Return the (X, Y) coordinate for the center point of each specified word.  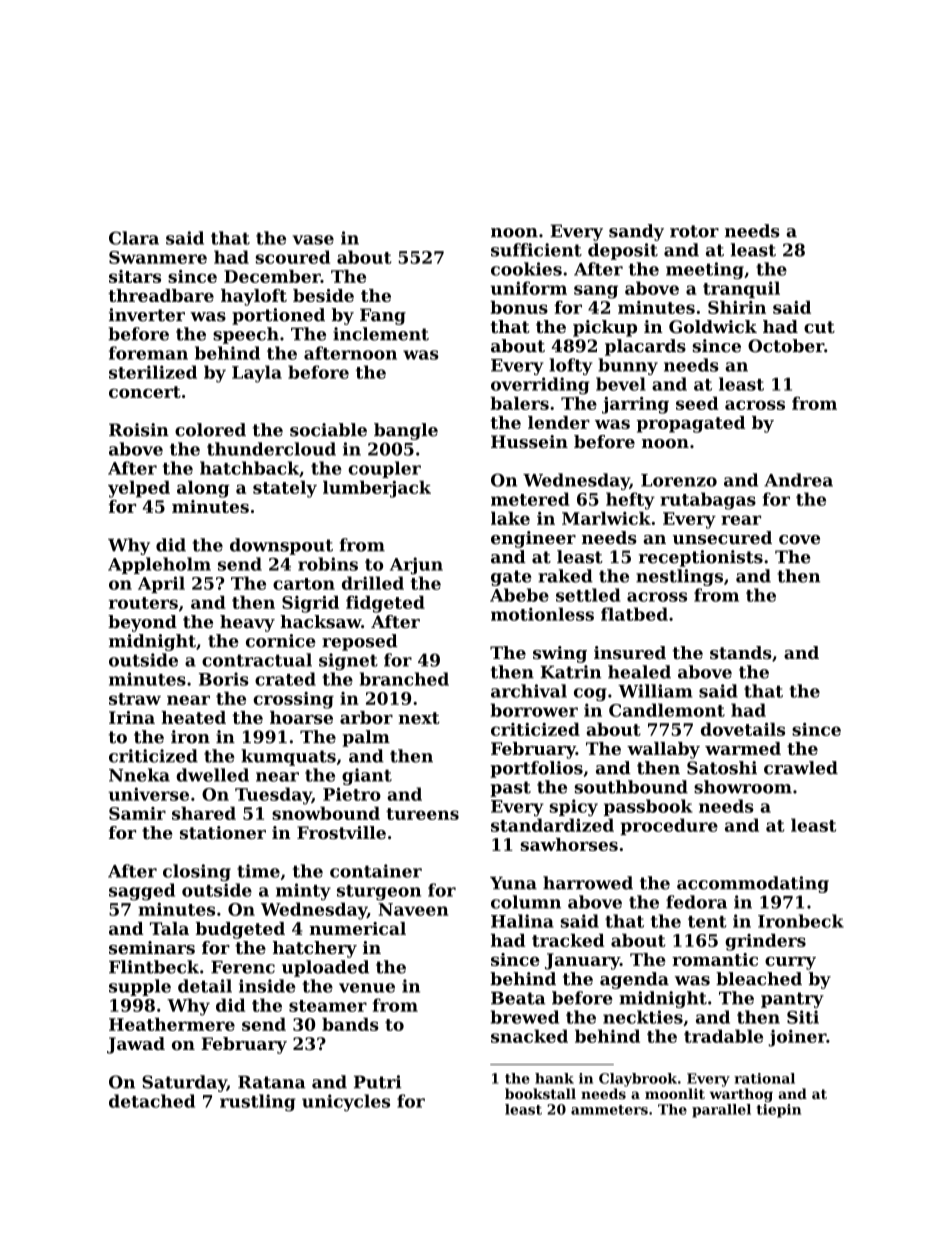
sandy (636, 232)
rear (741, 520)
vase (313, 240)
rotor (694, 231)
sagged (142, 892)
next (419, 718)
